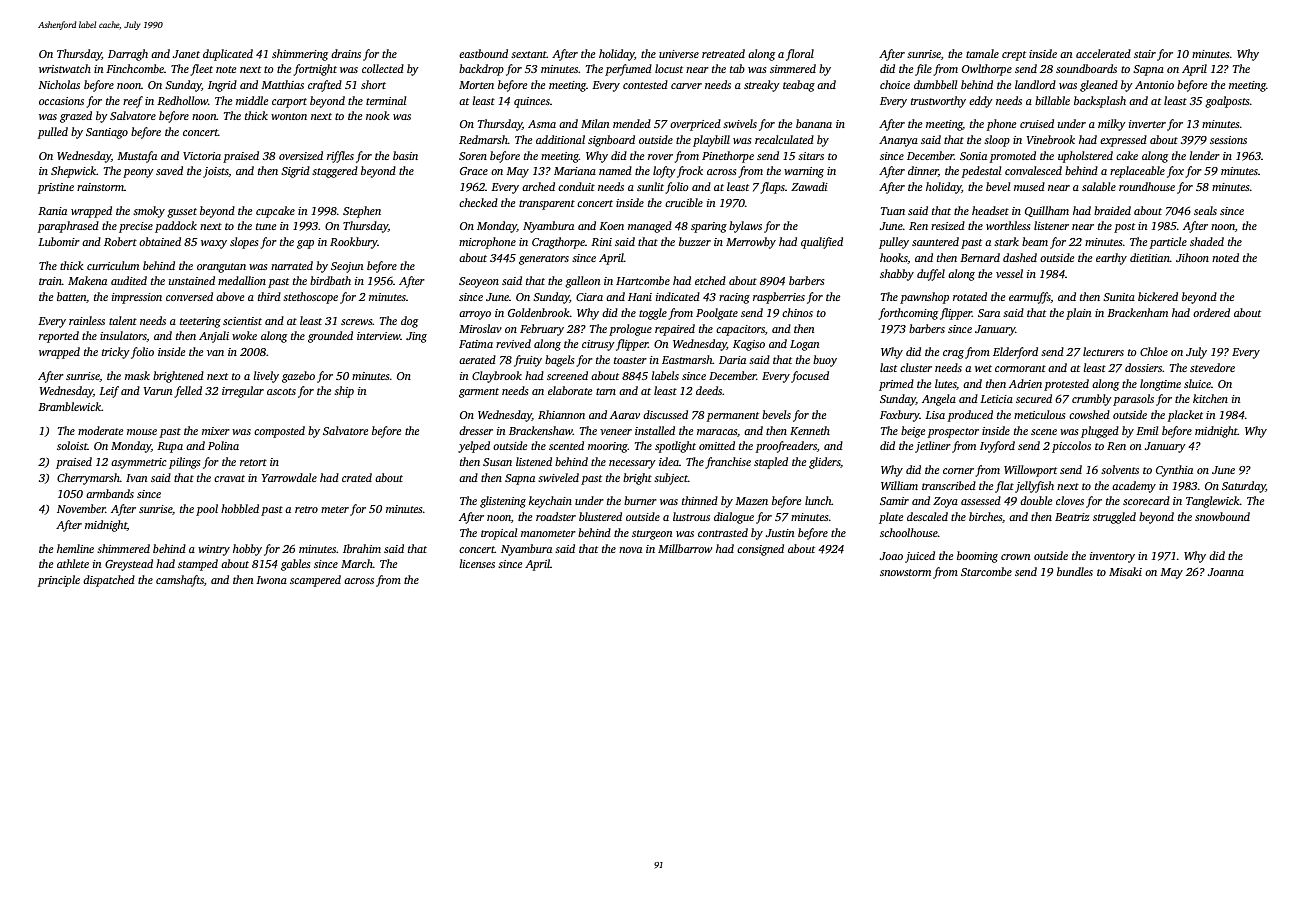 Image resolution: width=1308 pixels, height=924 pixels. I want to click on scampered, so click(315, 581).
